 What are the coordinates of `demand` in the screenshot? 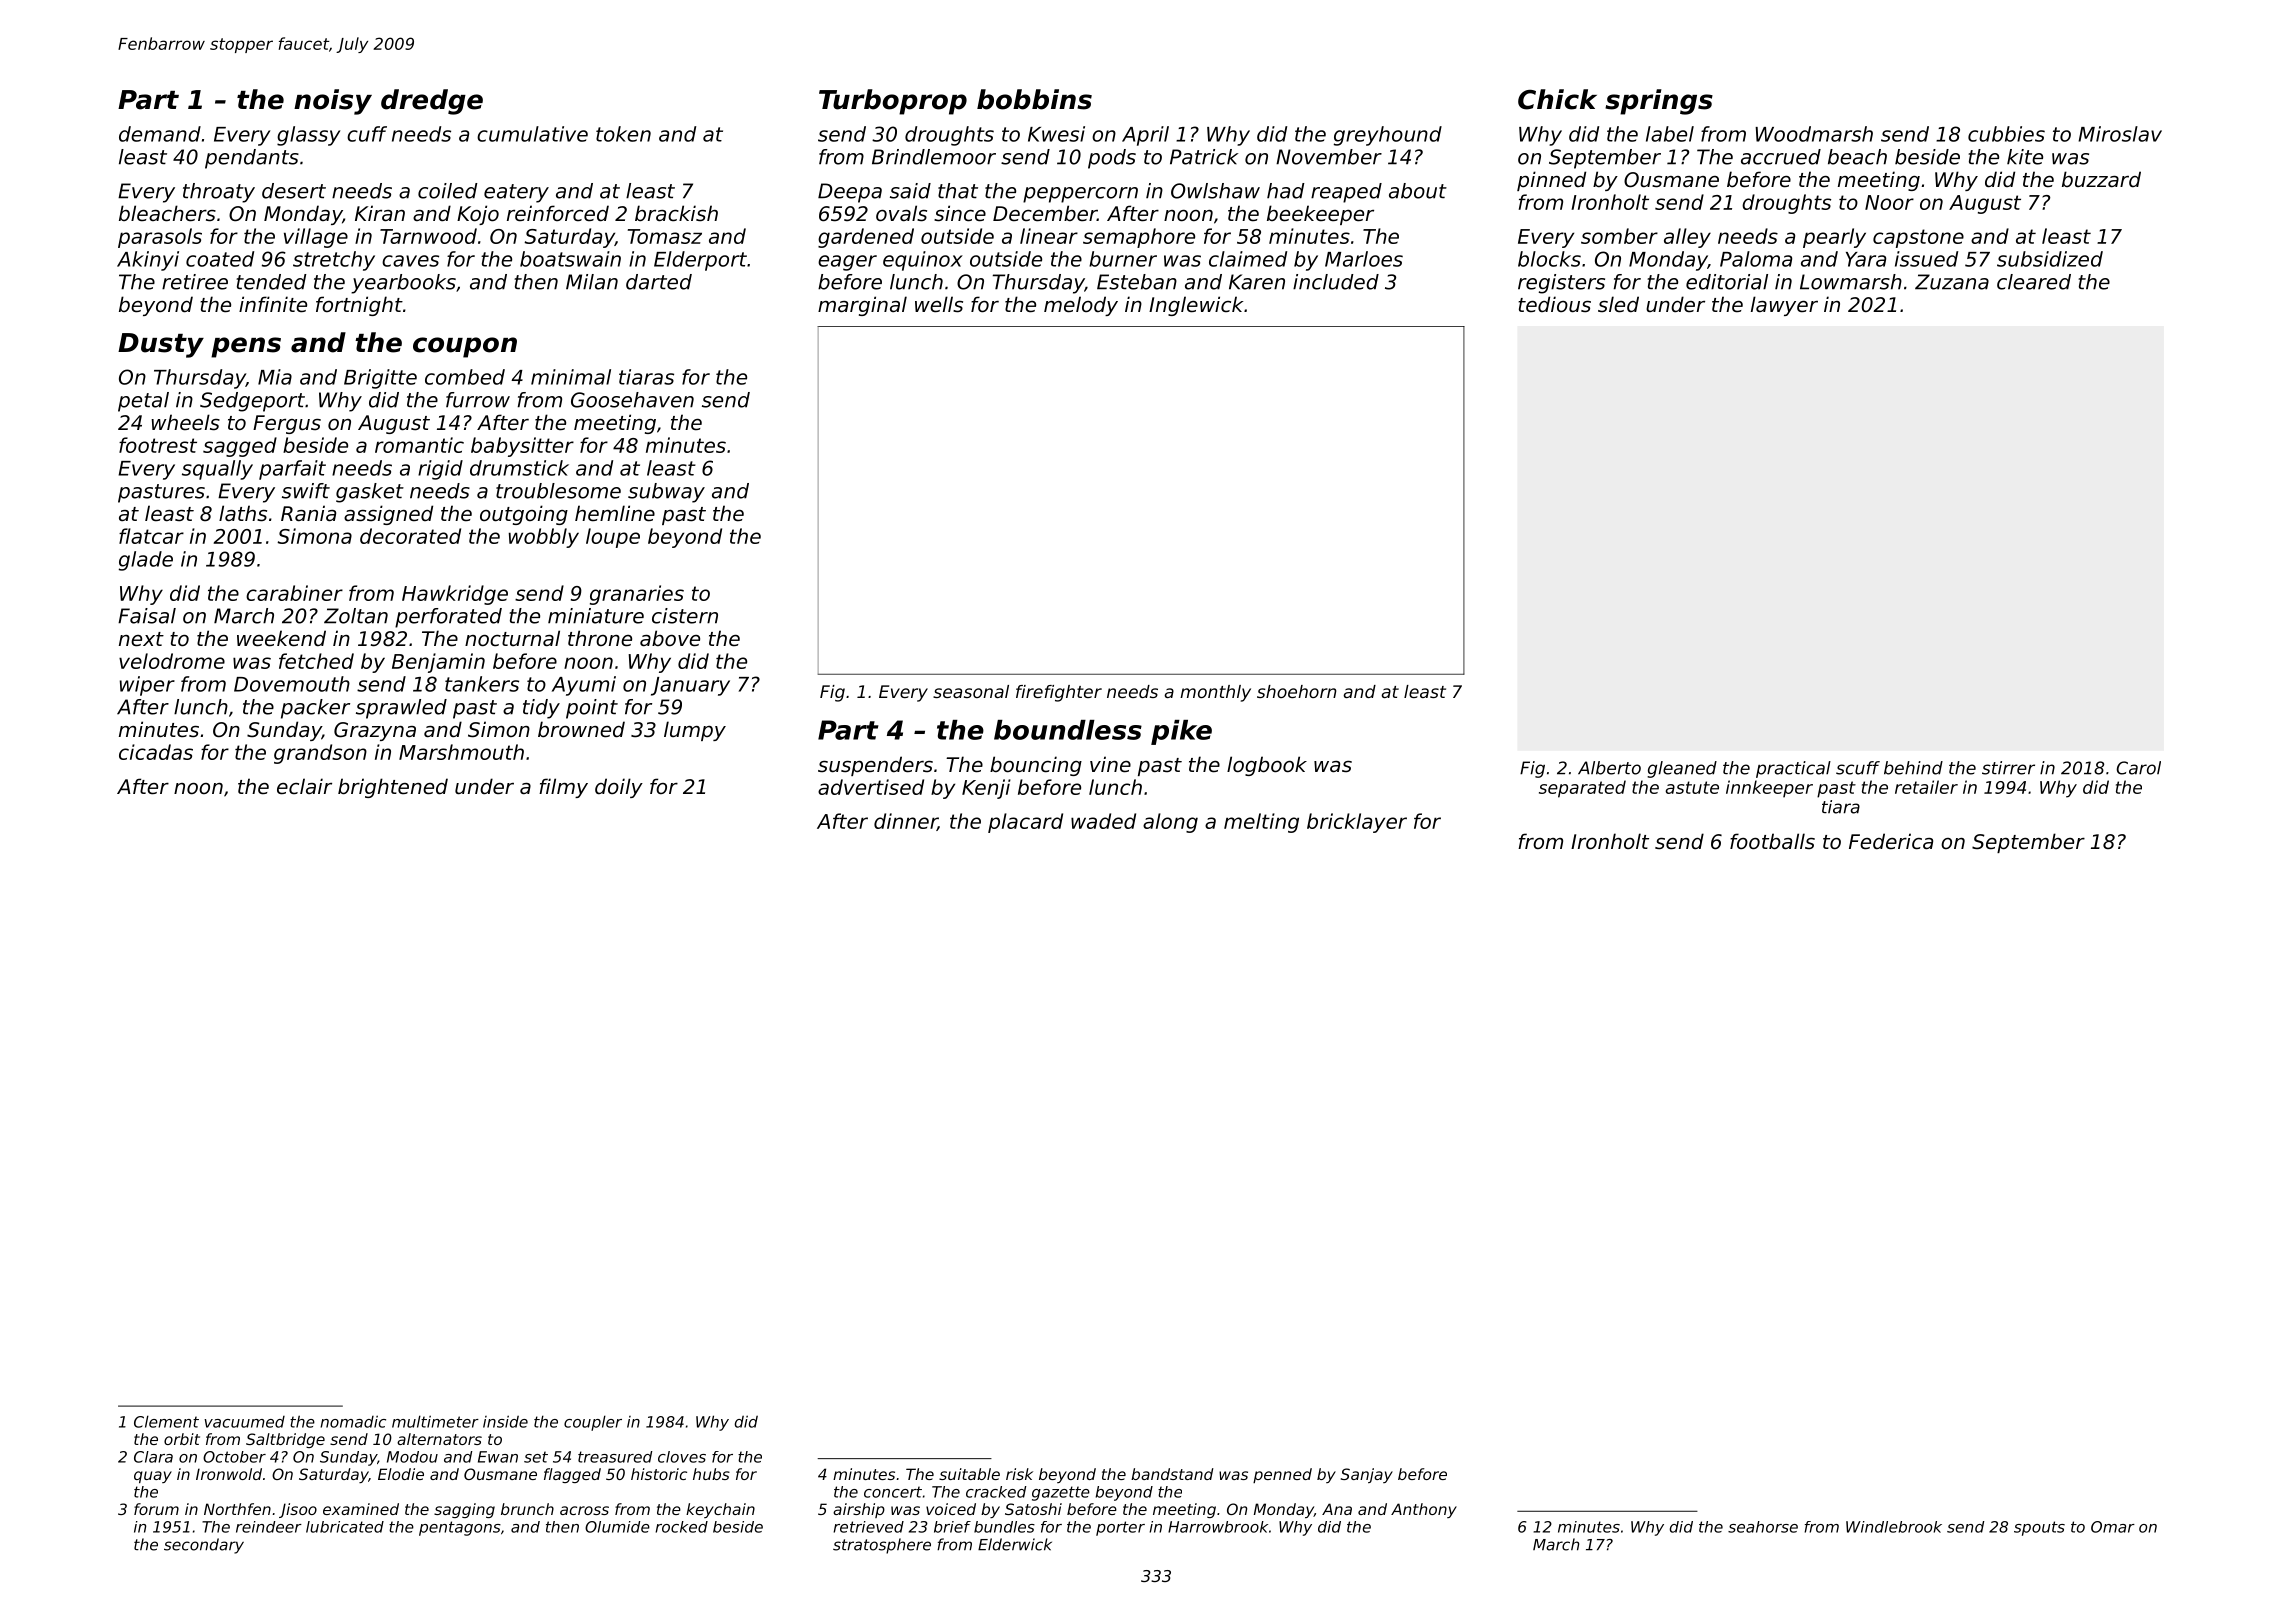 It's located at (160, 134).
